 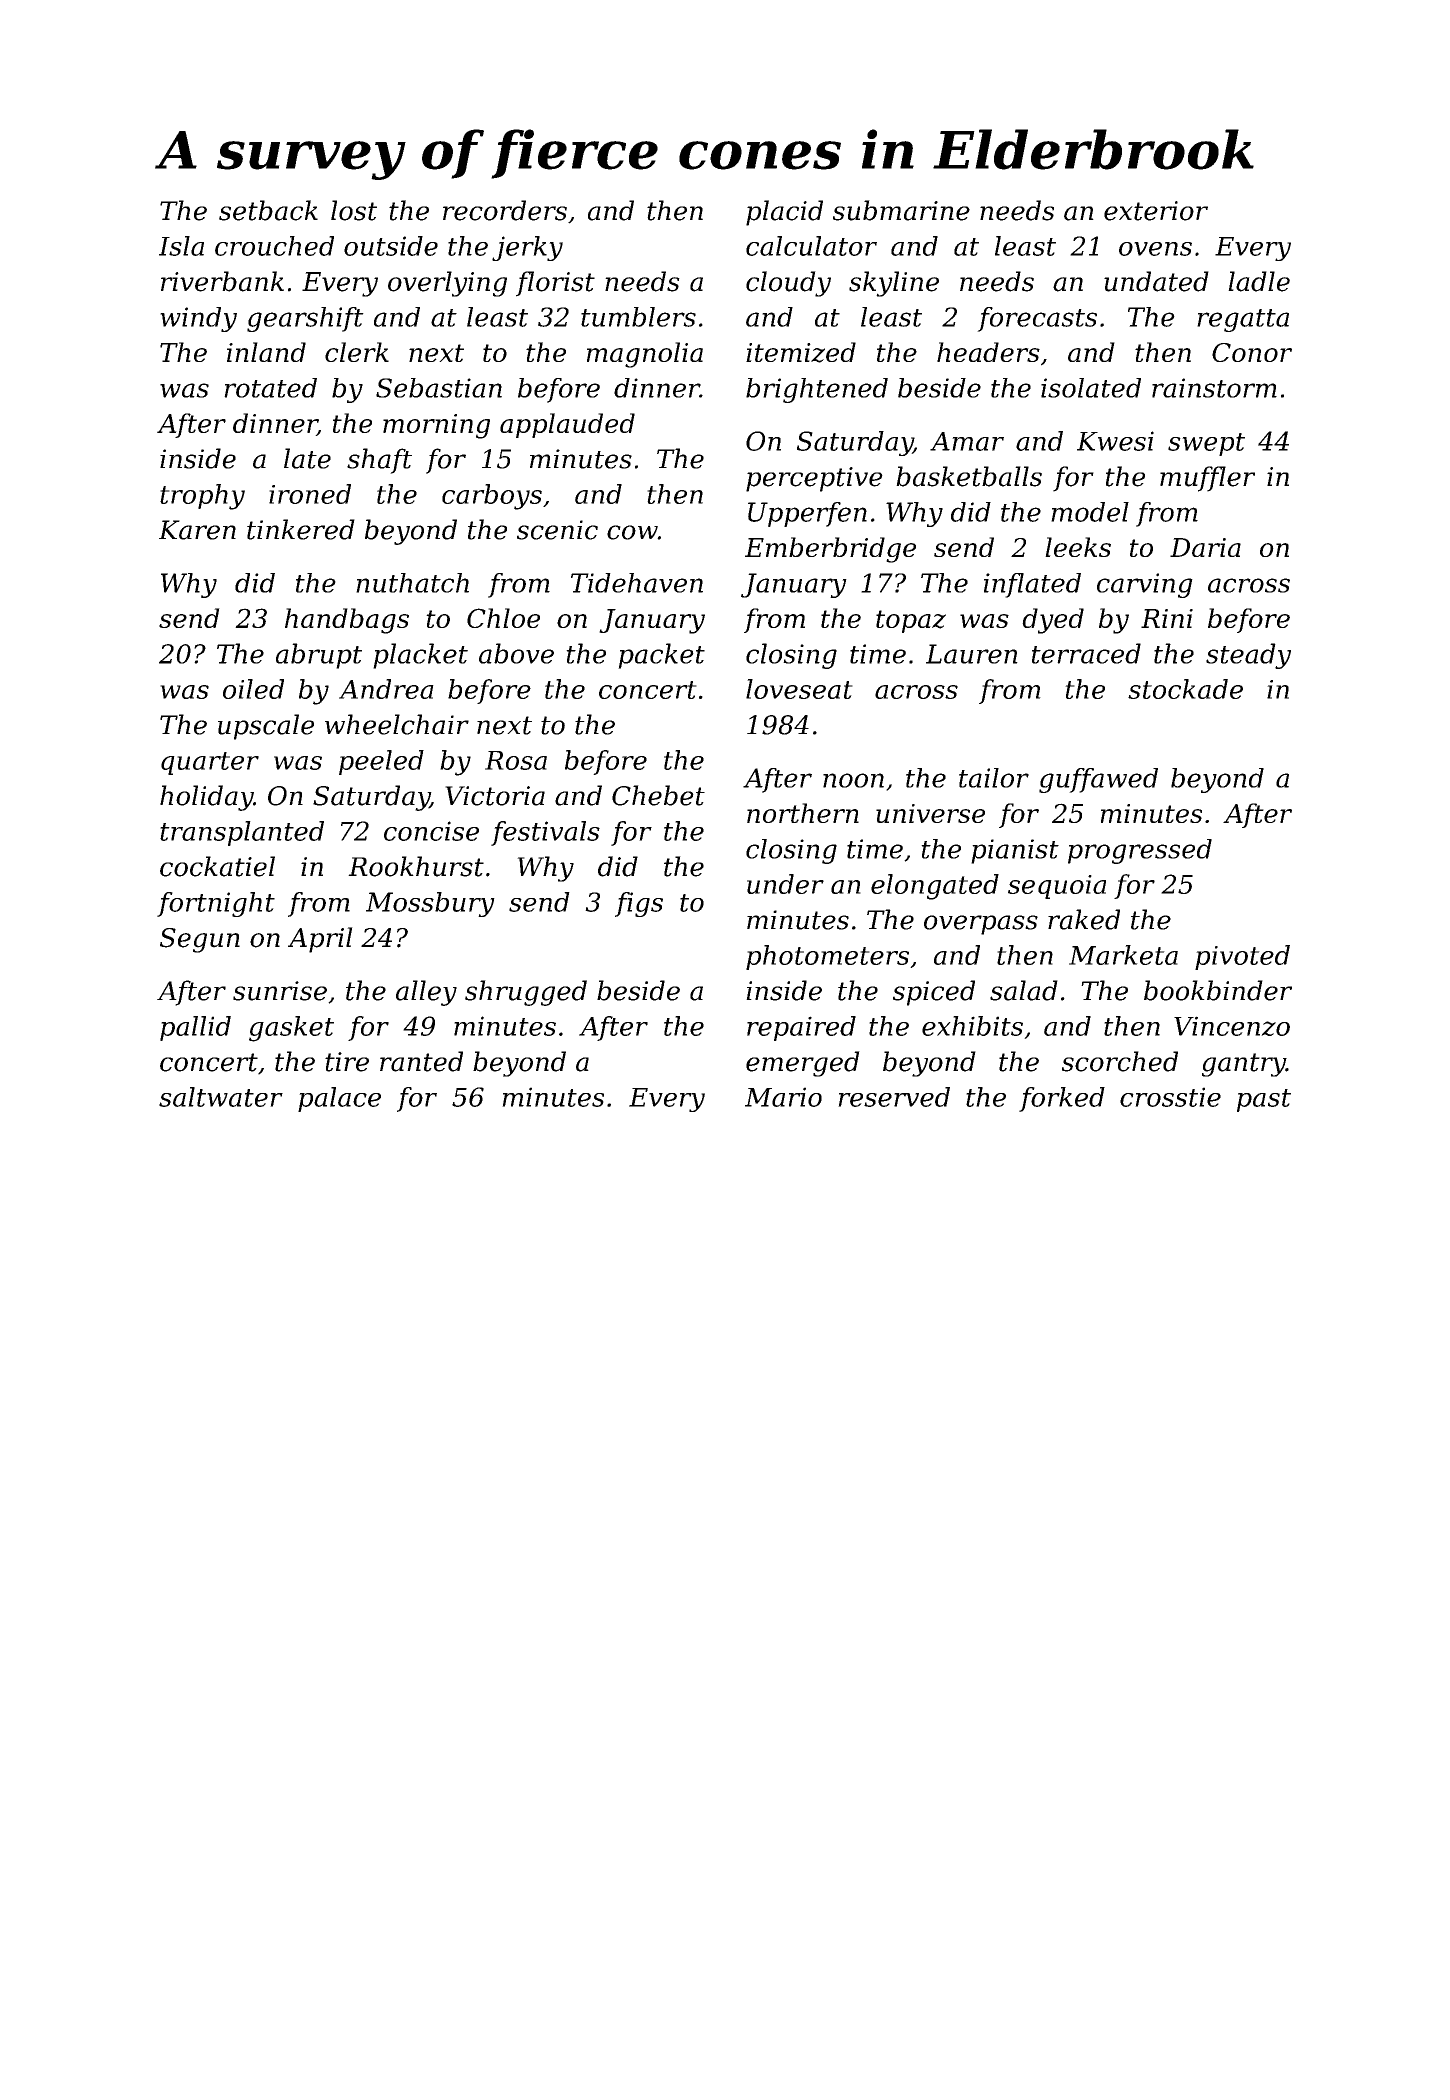 What do you see at coordinates (638, 317) in the document?
I see `tumblers` at bounding box center [638, 317].
